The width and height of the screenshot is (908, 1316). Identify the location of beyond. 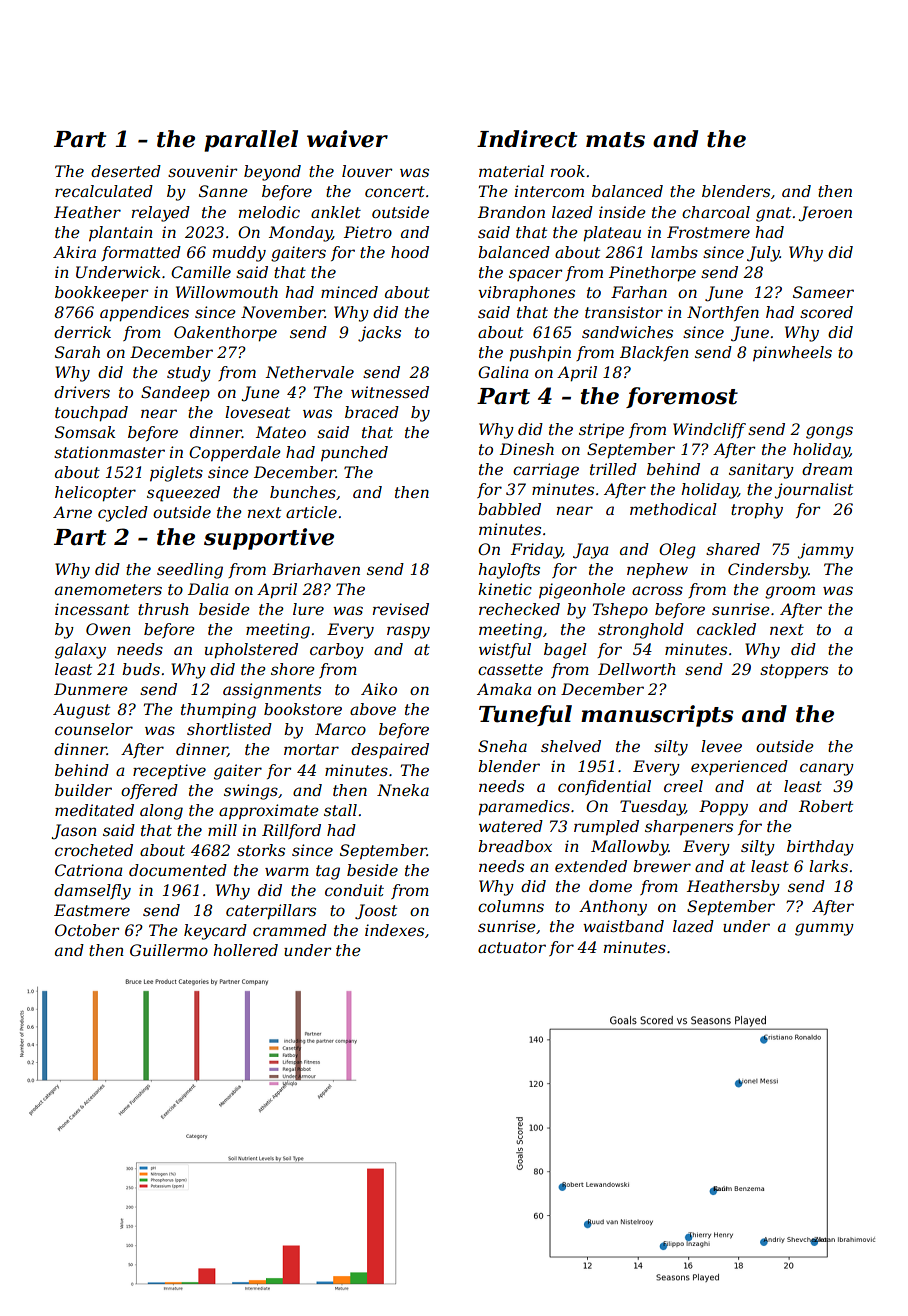
(272, 173).
